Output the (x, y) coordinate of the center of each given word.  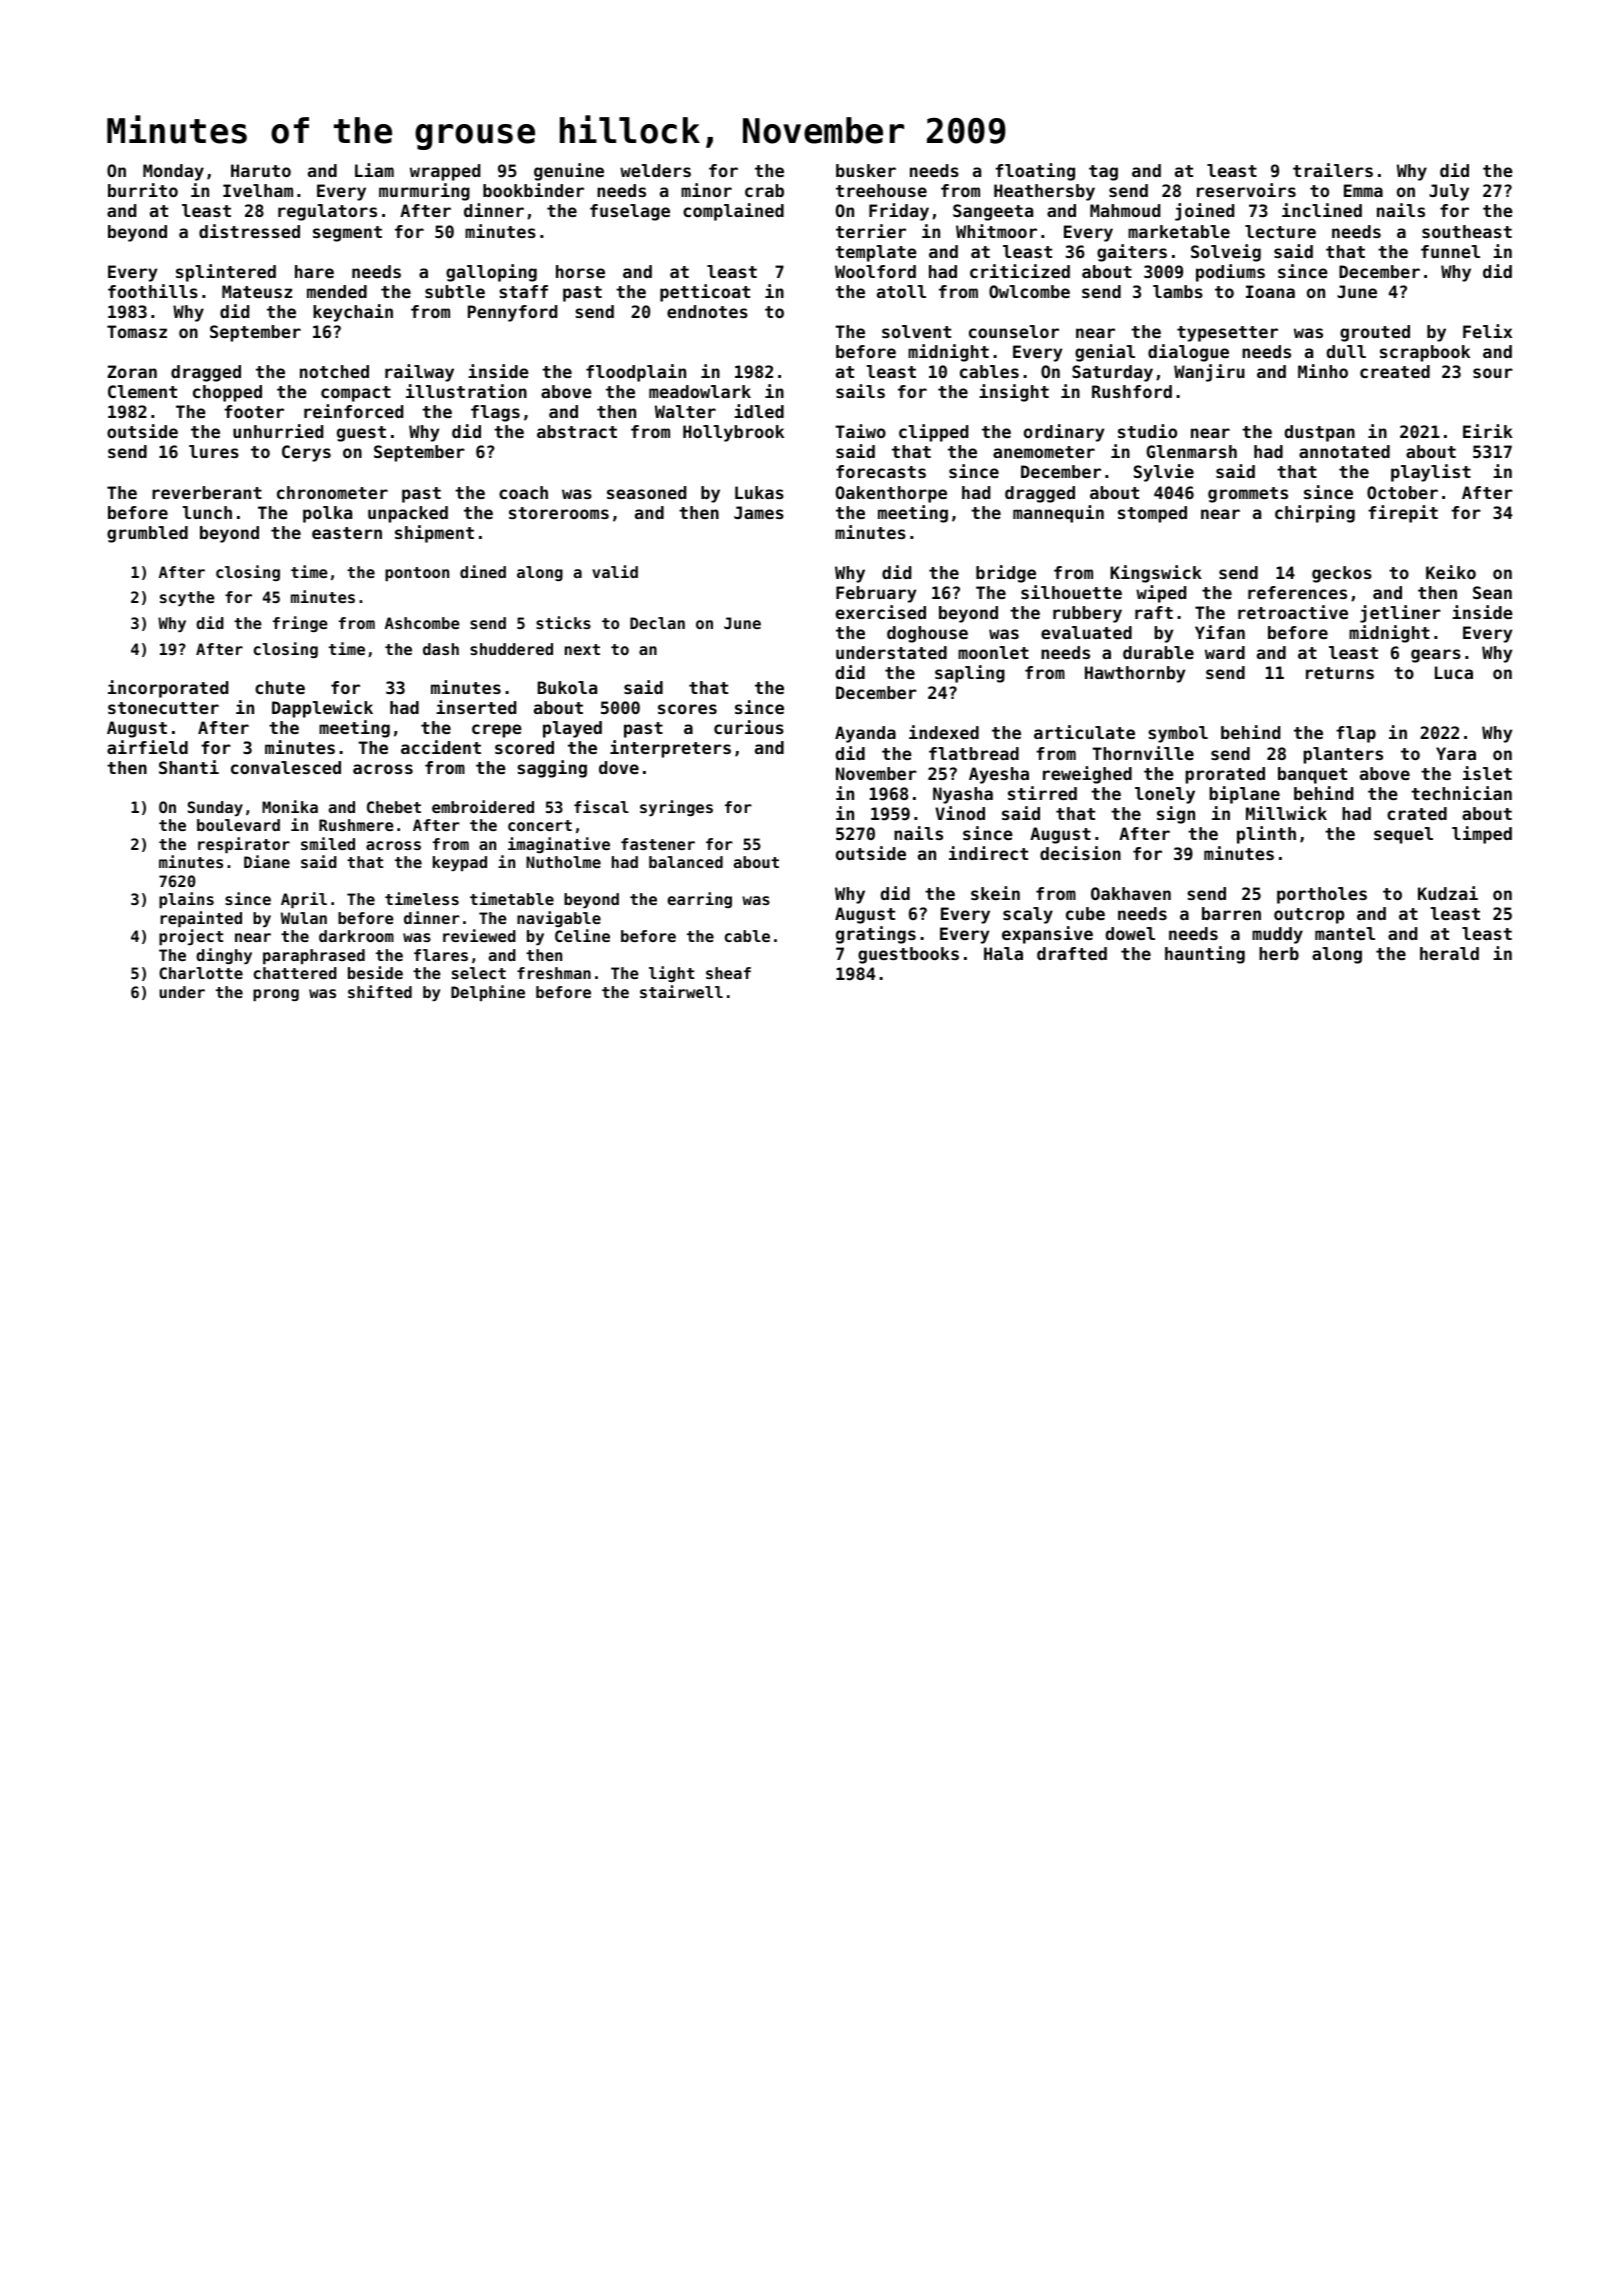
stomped (1152, 514)
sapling (970, 674)
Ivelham (258, 190)
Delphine (488, 993)
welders (655, 170)
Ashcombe (422, 623)
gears (1436, 656)
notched (334, 371)
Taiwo (860, 431)
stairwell (681, 991)
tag (1103, 173)
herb (1279, 953)
